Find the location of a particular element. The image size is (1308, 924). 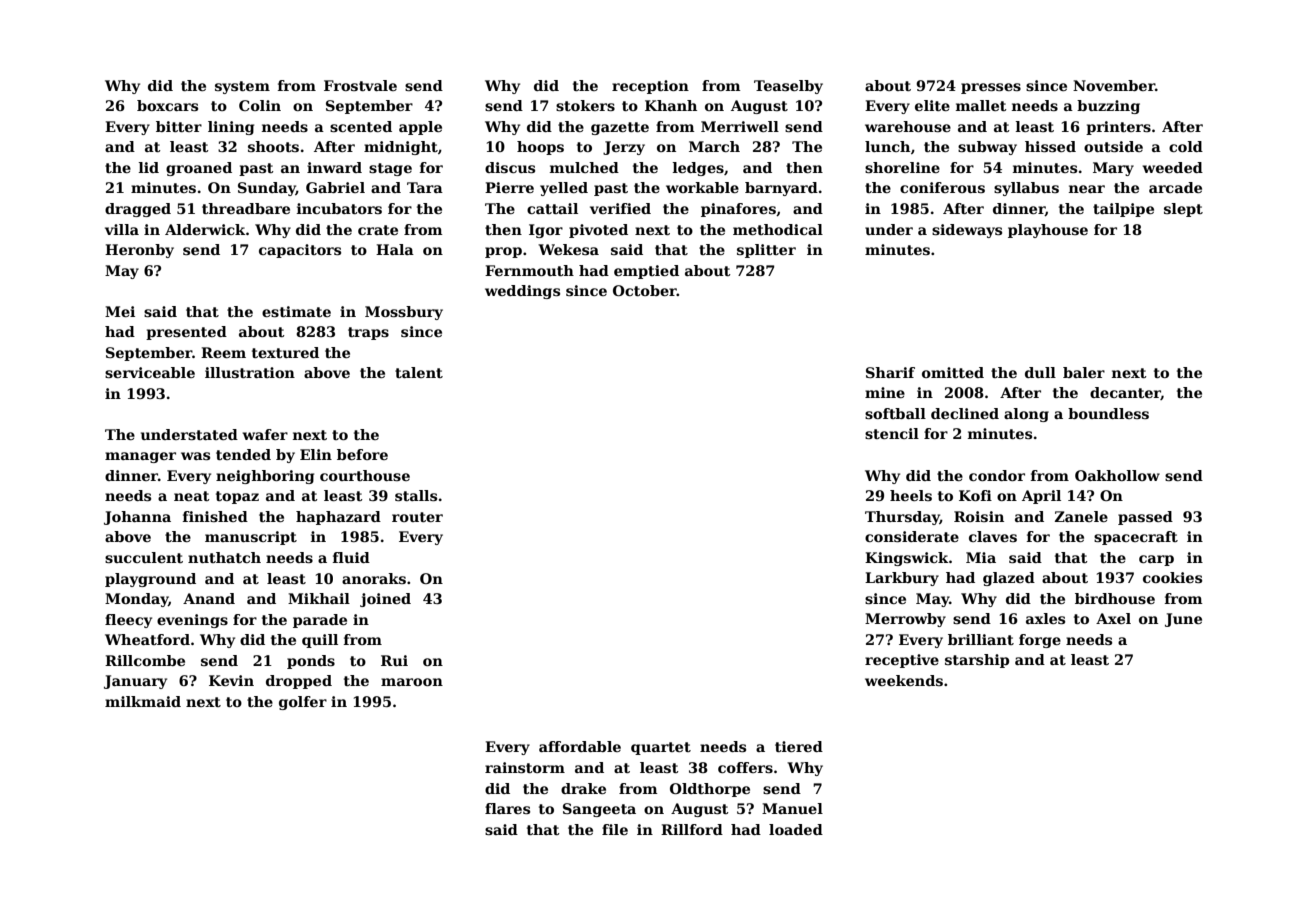

omitted is located at coordinates (953, 372).
